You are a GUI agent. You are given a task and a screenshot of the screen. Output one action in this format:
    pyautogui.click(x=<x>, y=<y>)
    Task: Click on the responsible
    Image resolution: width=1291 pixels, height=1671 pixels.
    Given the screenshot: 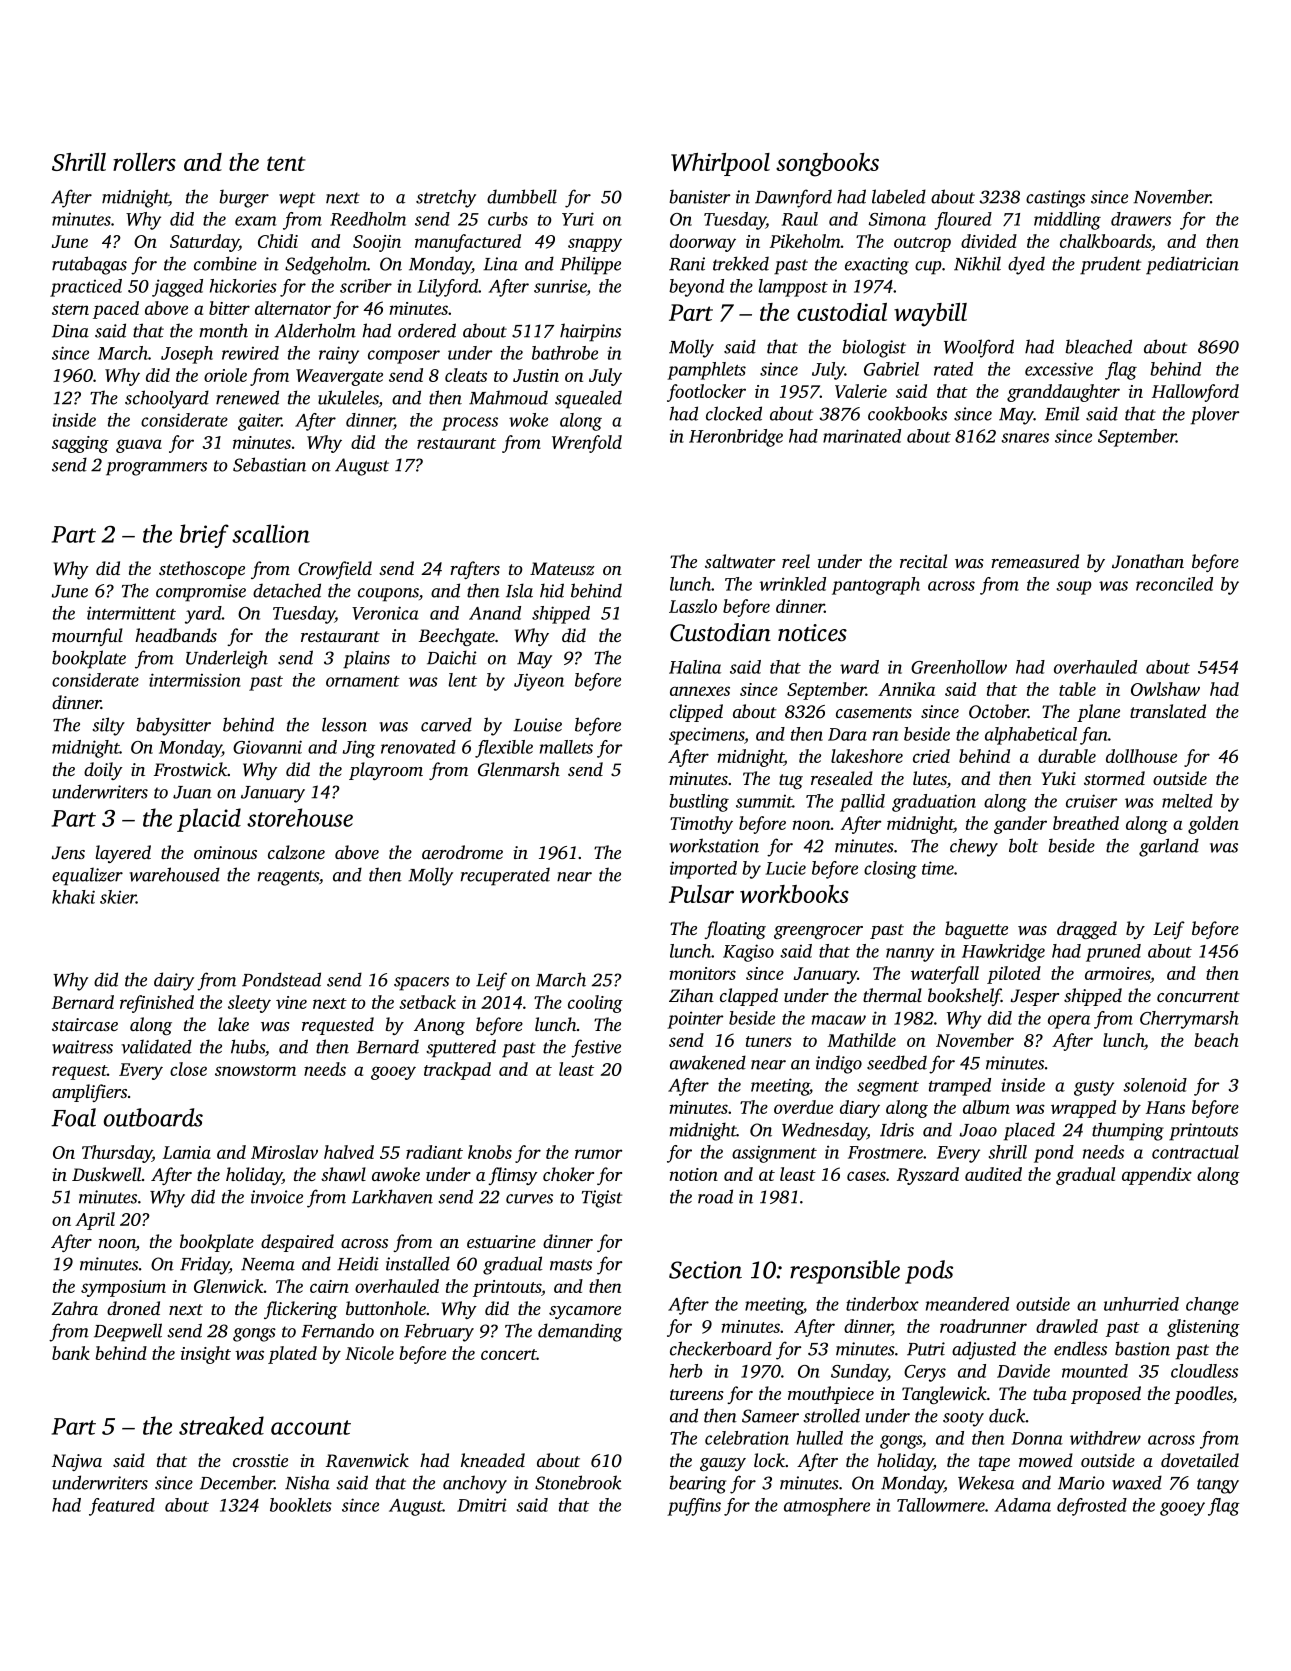 What is the action you would take?
    pyautogui.click(x=845, y=1272)
